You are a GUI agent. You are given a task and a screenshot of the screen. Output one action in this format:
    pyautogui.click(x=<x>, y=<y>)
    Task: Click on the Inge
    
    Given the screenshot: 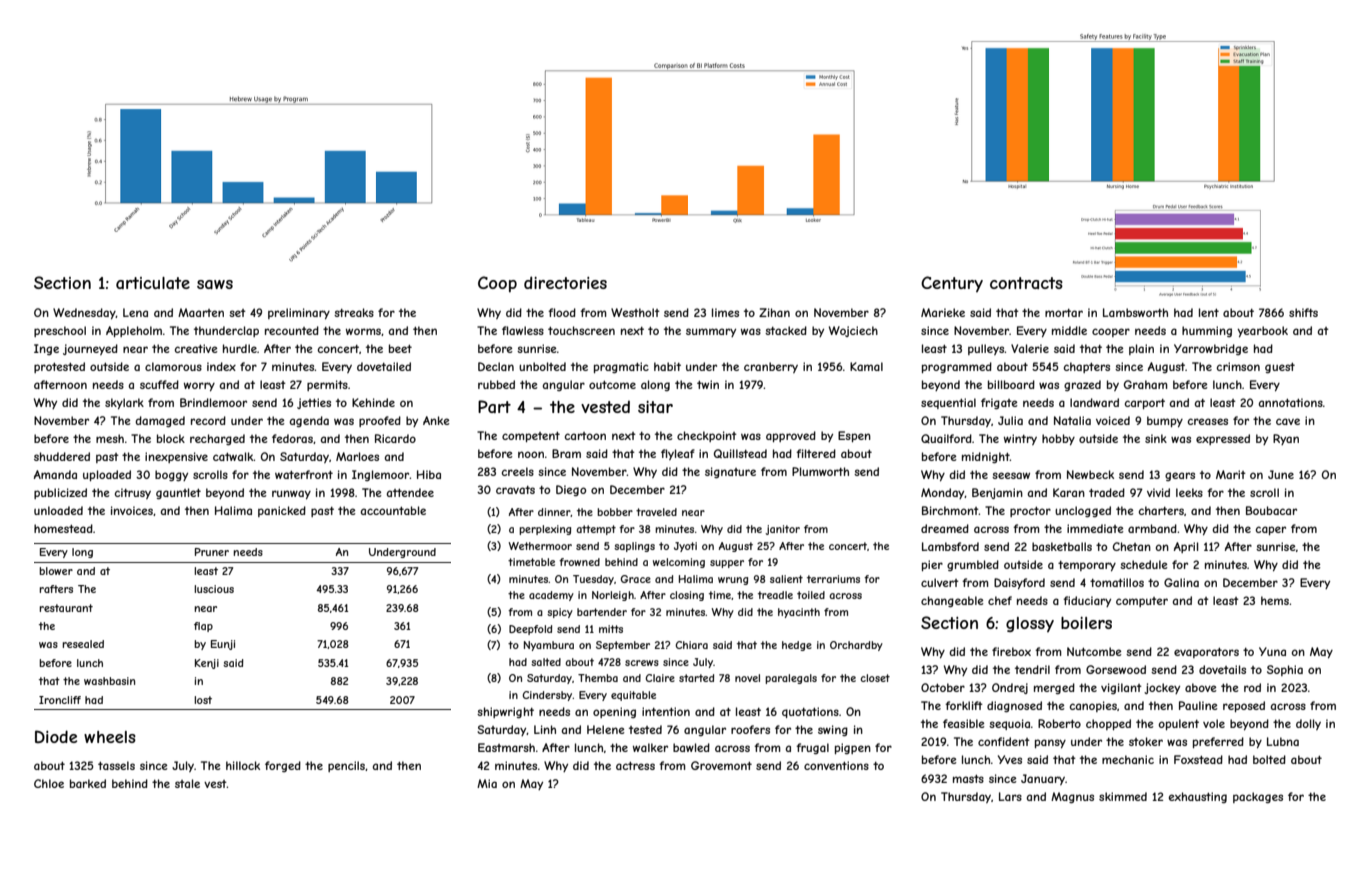 What is the action you would take?
    pyautogui.click(x=46, y=349)
